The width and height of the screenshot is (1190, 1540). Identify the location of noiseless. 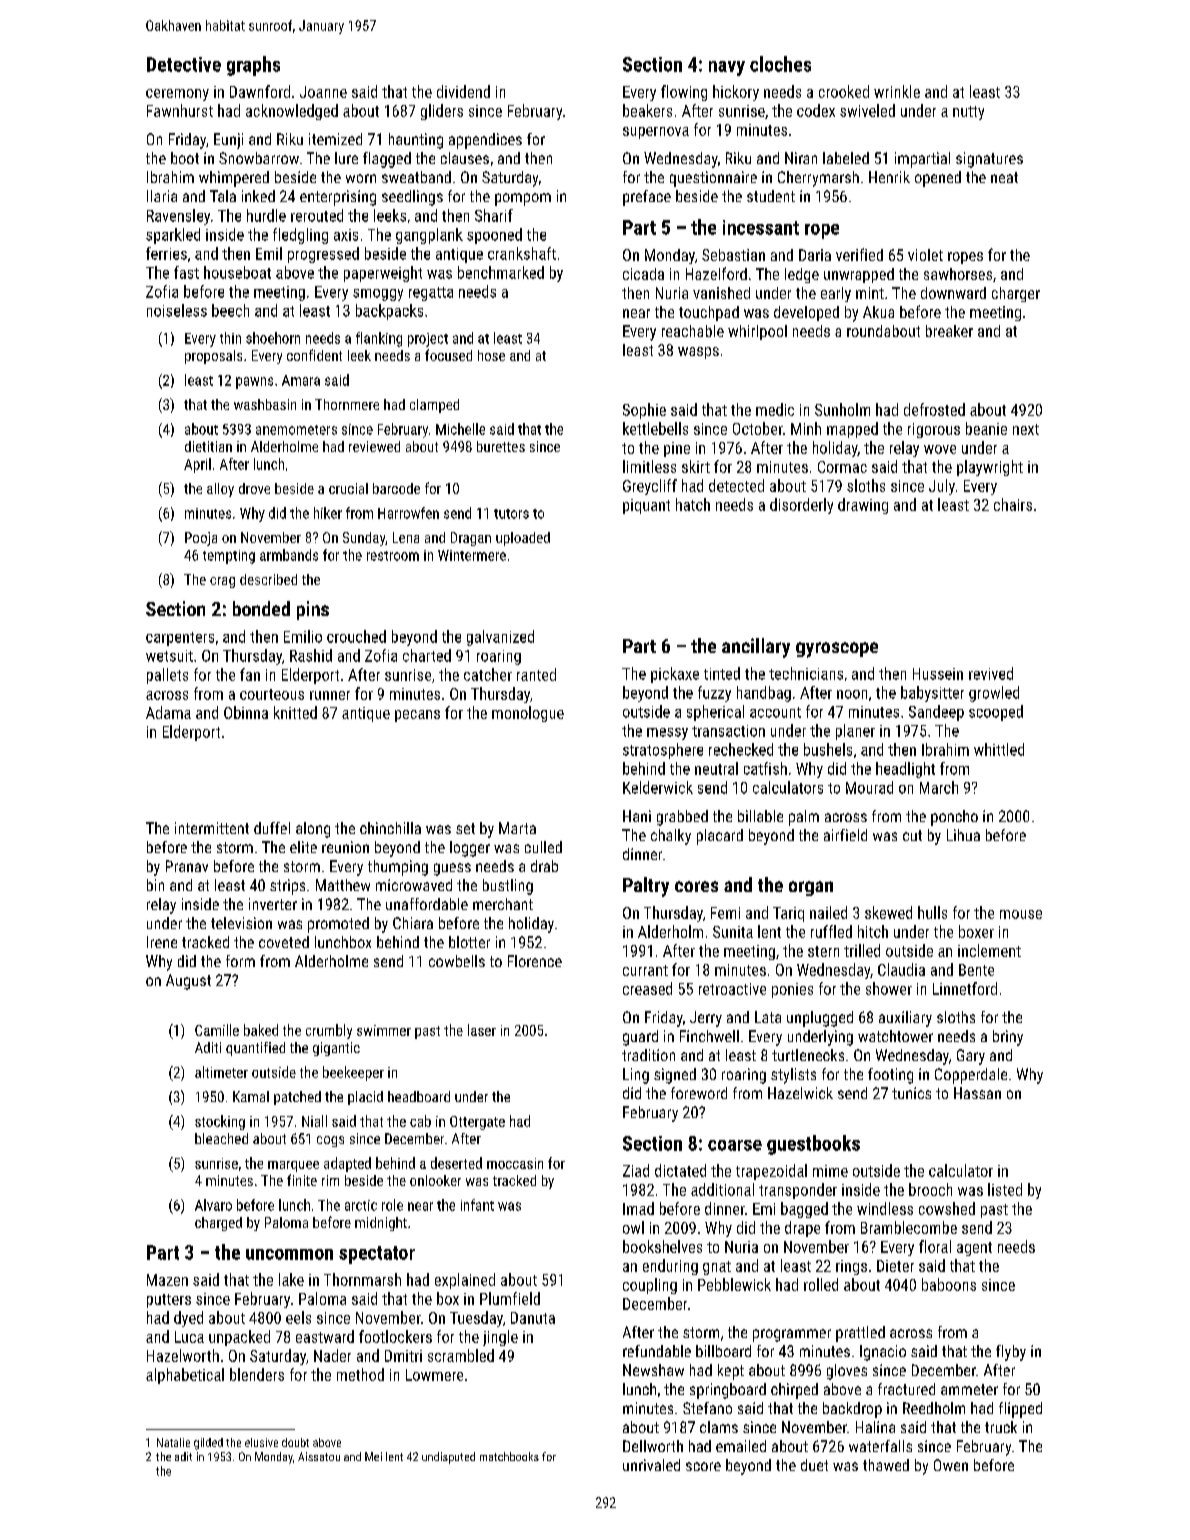
(177, 310).
